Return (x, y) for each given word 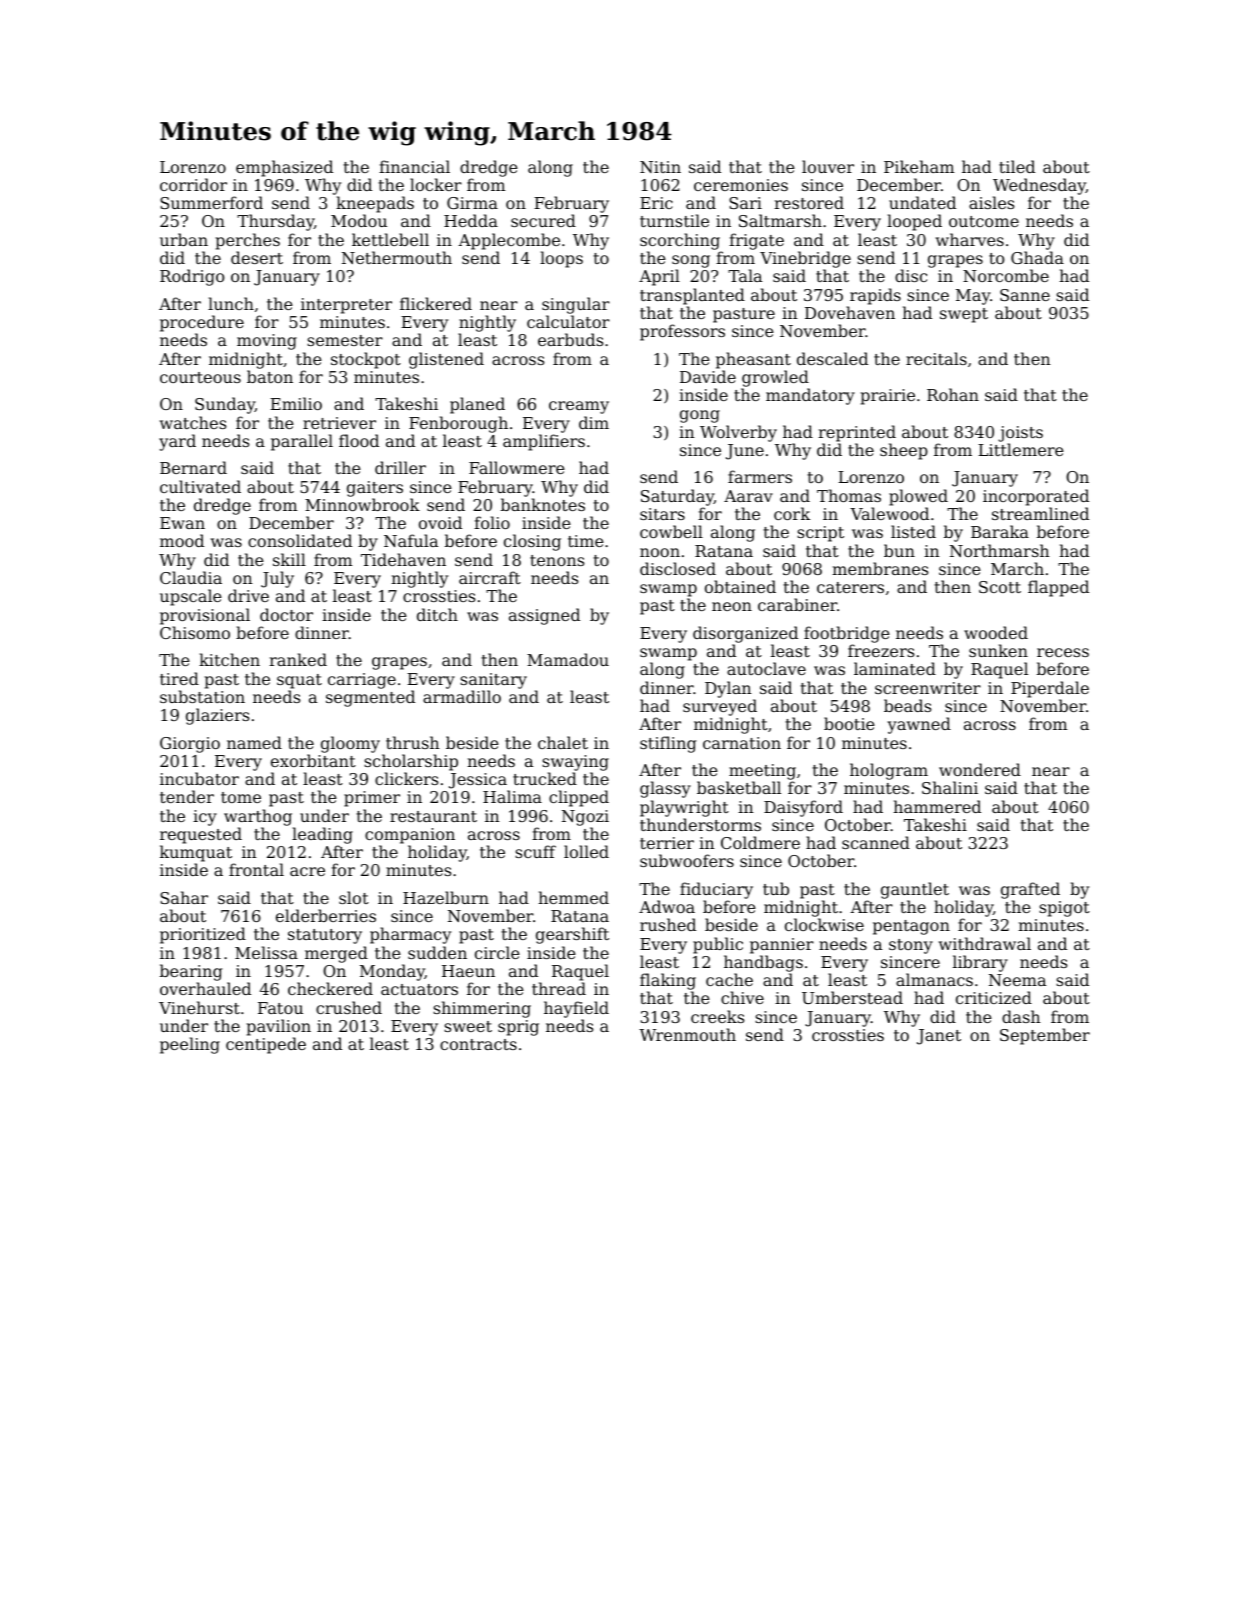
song (691, 261)
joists (1020, 434)
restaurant (433, 816)
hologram (889, 771)
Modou (359, 220)
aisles (991, 202)
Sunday (225, 405)
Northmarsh (1000, 550)
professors (682, 332)
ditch (437, 614)
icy (205, 818)
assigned (544, 616)
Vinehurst (199, 1007)
